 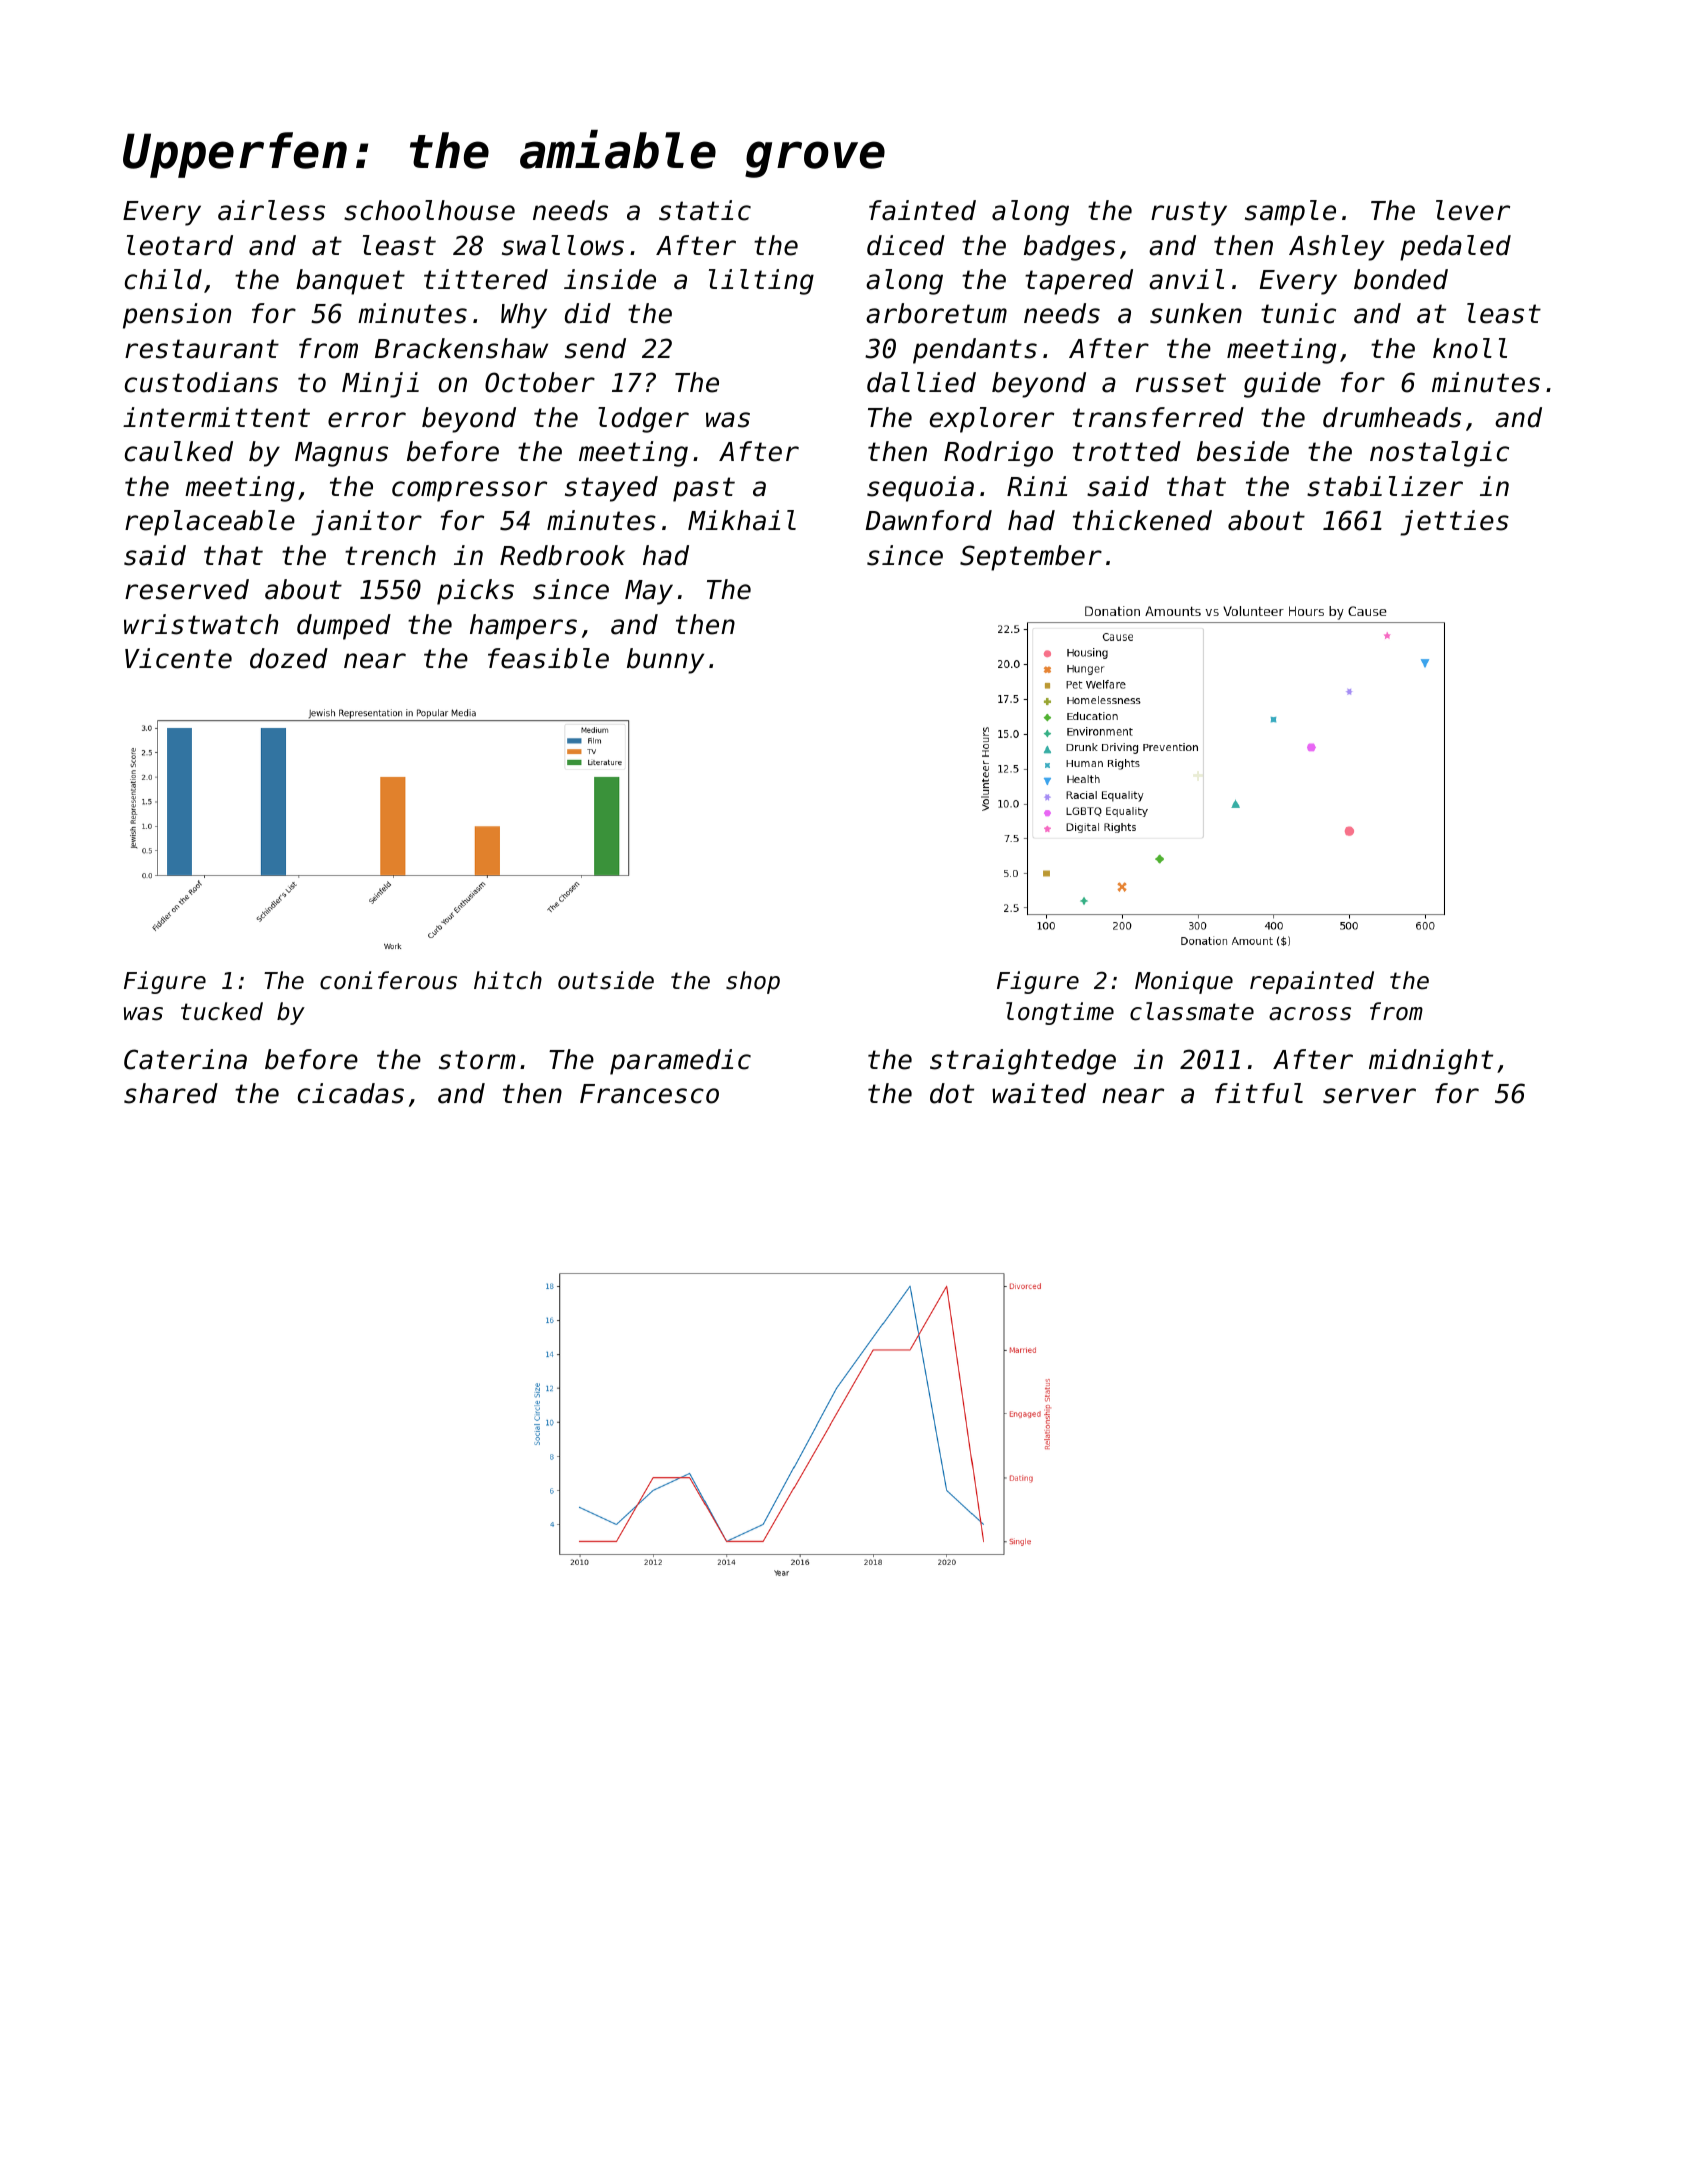 What do you see at coordinates (761, 282) in the document?
I see `lilting` at bounding box center [761, 282].
